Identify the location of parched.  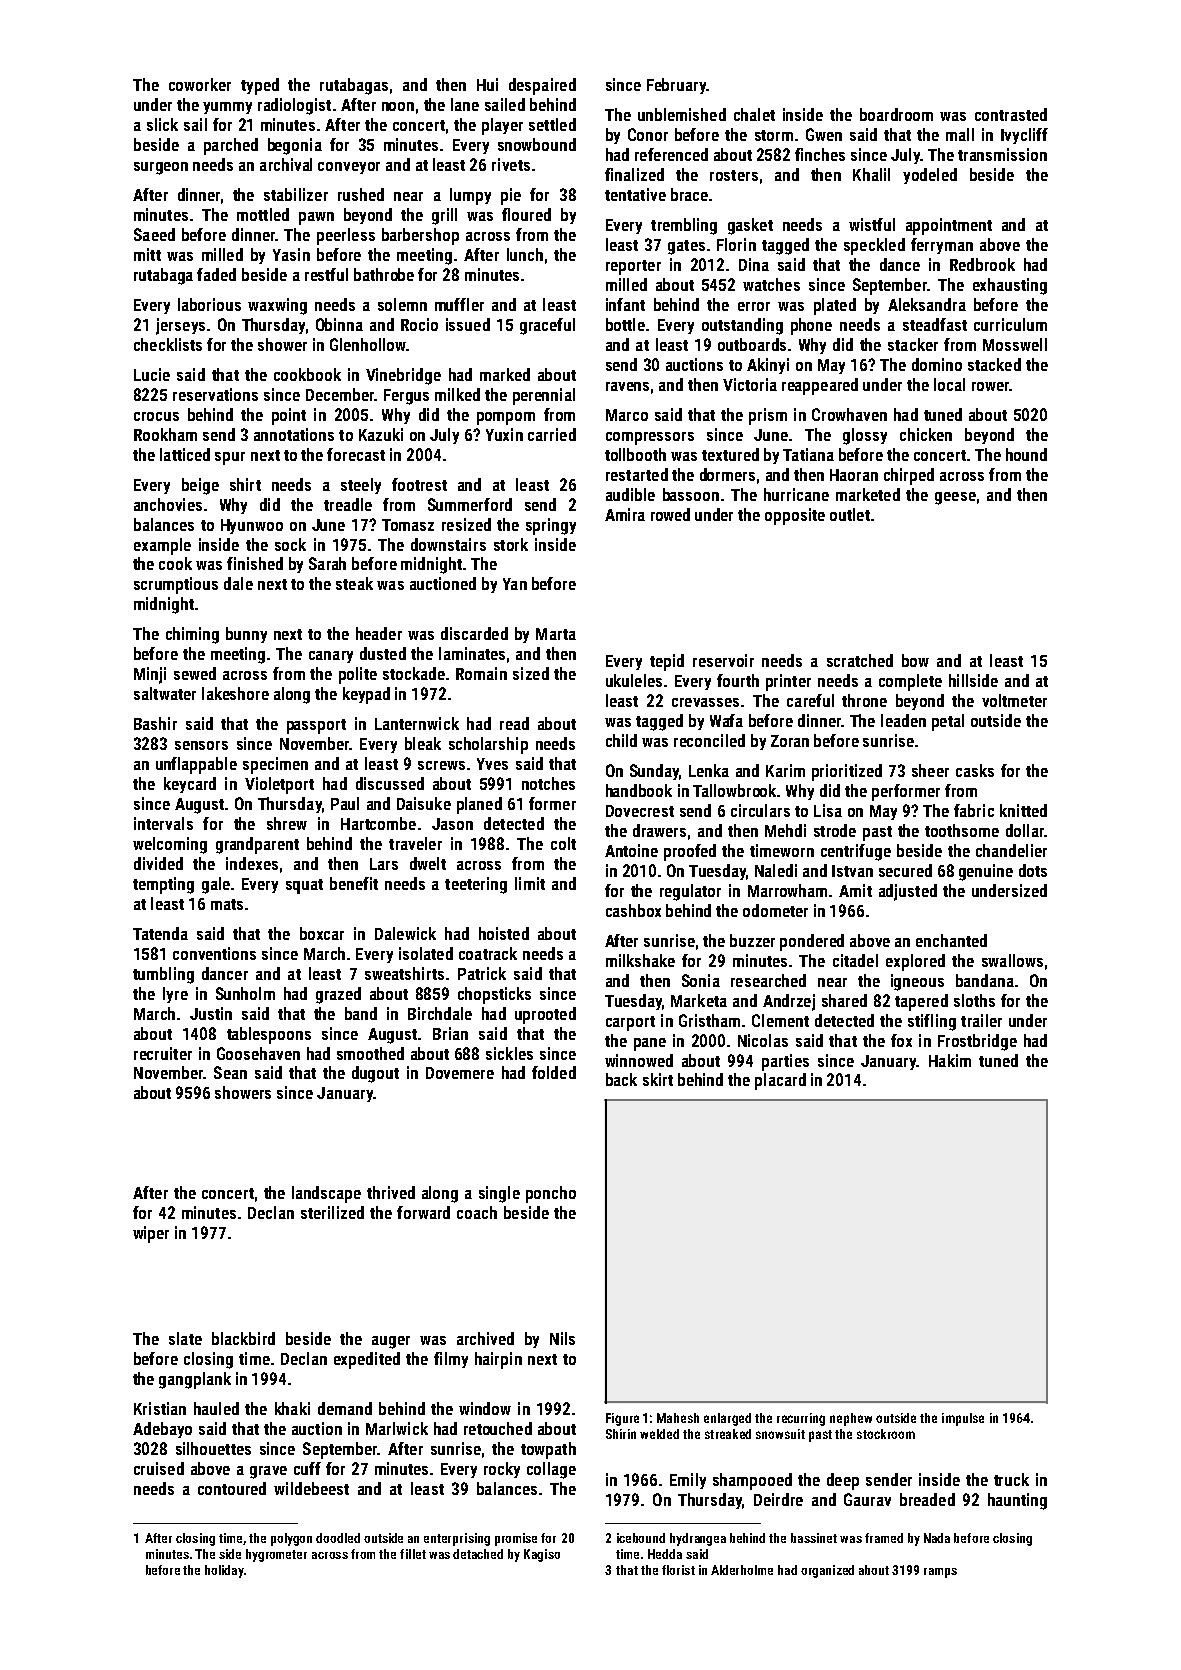
(231, 146).
